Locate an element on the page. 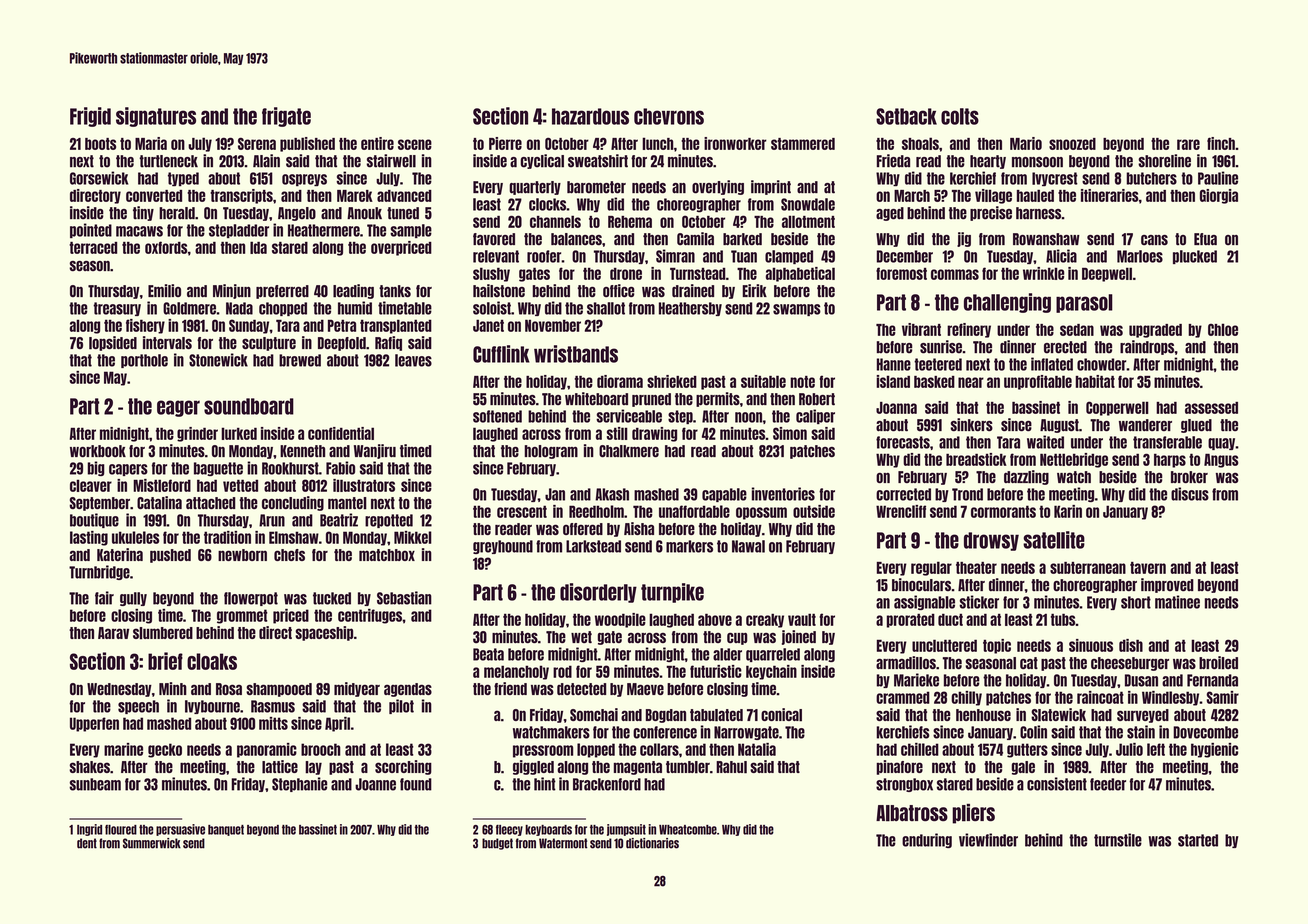 This image has width=1308, height=924. Summerwick is located at coordinates (152, 843).
